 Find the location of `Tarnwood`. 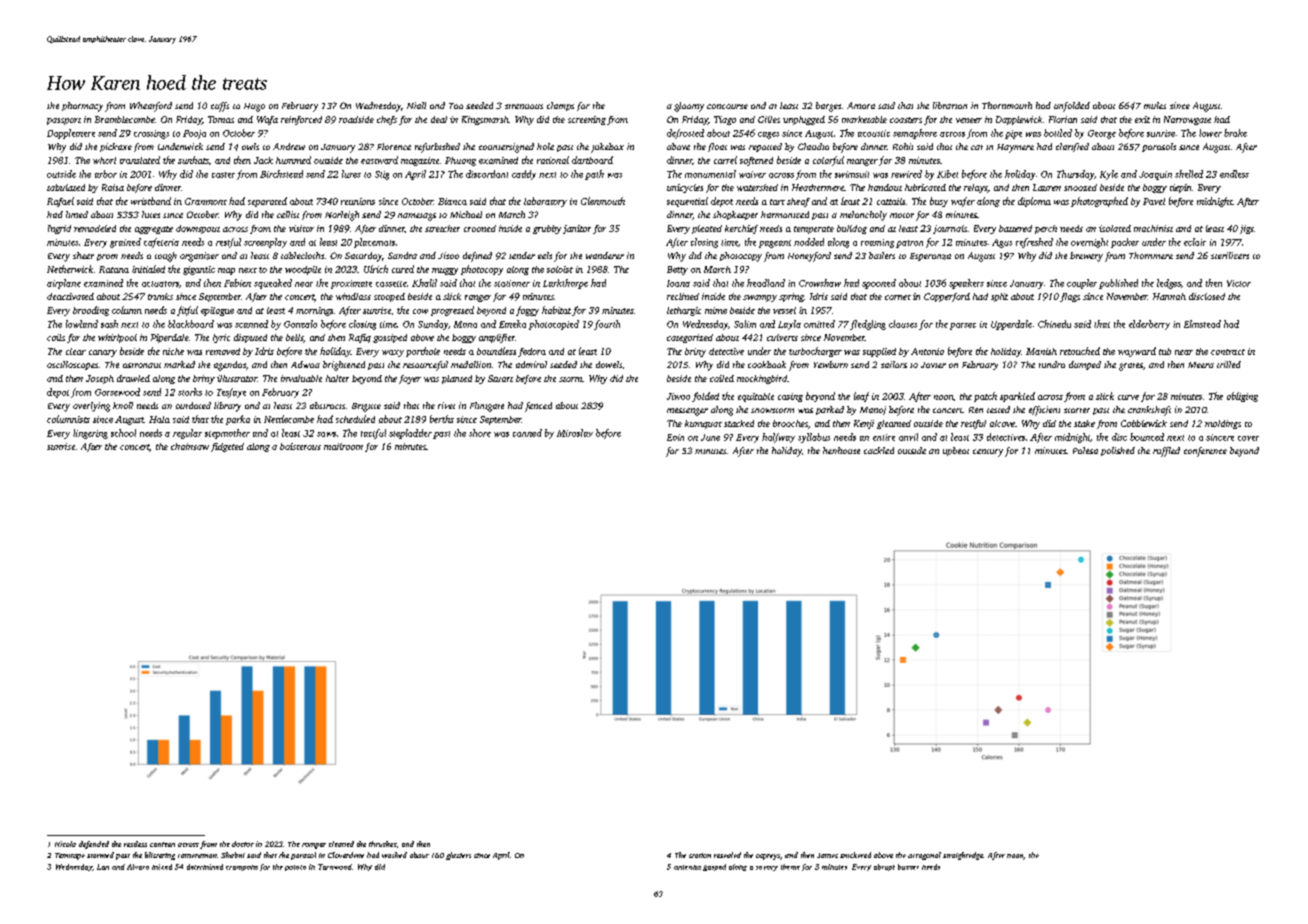

Tarnwood is located at coordinates (335, 867).
